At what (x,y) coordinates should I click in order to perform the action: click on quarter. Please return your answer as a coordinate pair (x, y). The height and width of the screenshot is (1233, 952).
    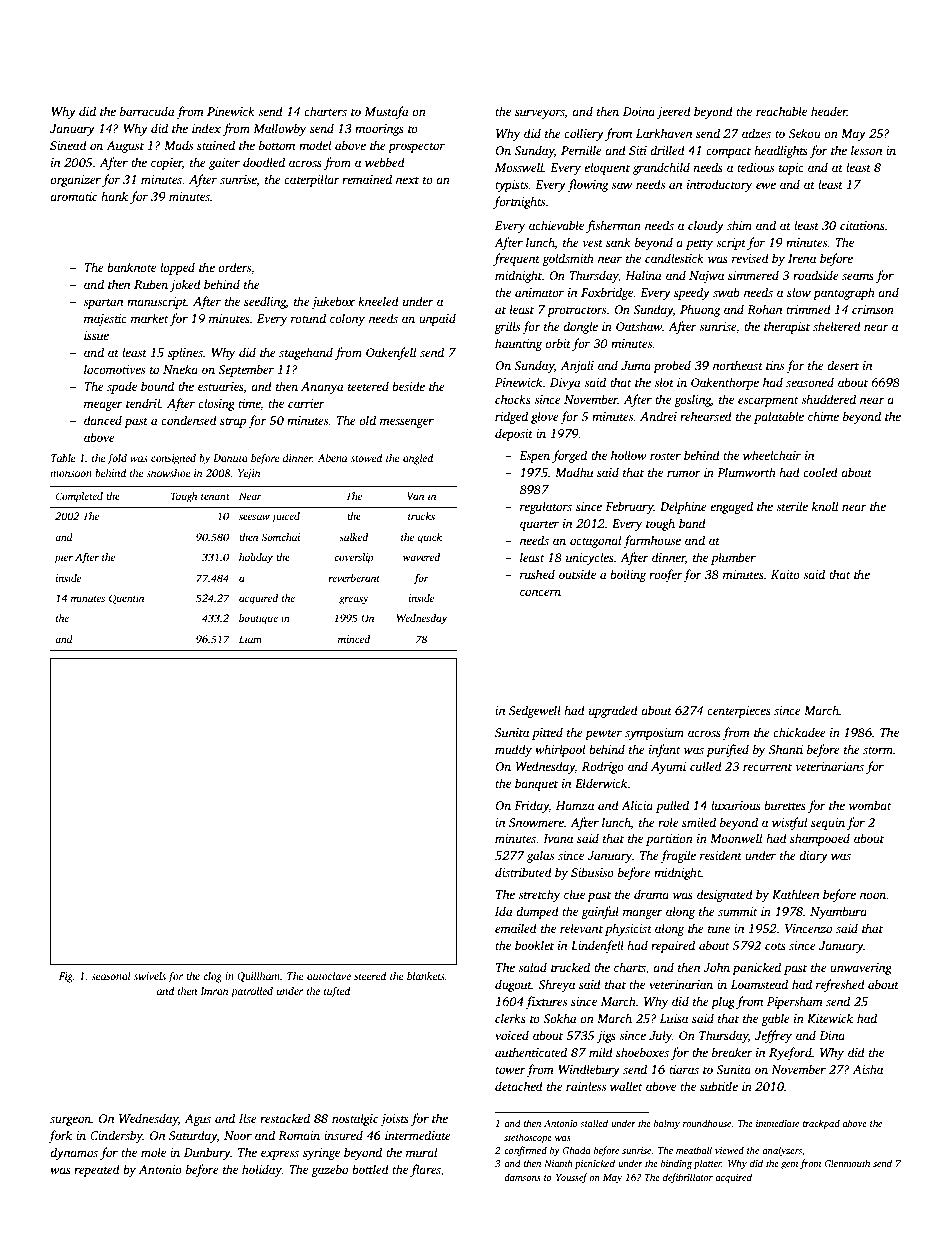
    Looking at the image, I should click on (539, 525).
